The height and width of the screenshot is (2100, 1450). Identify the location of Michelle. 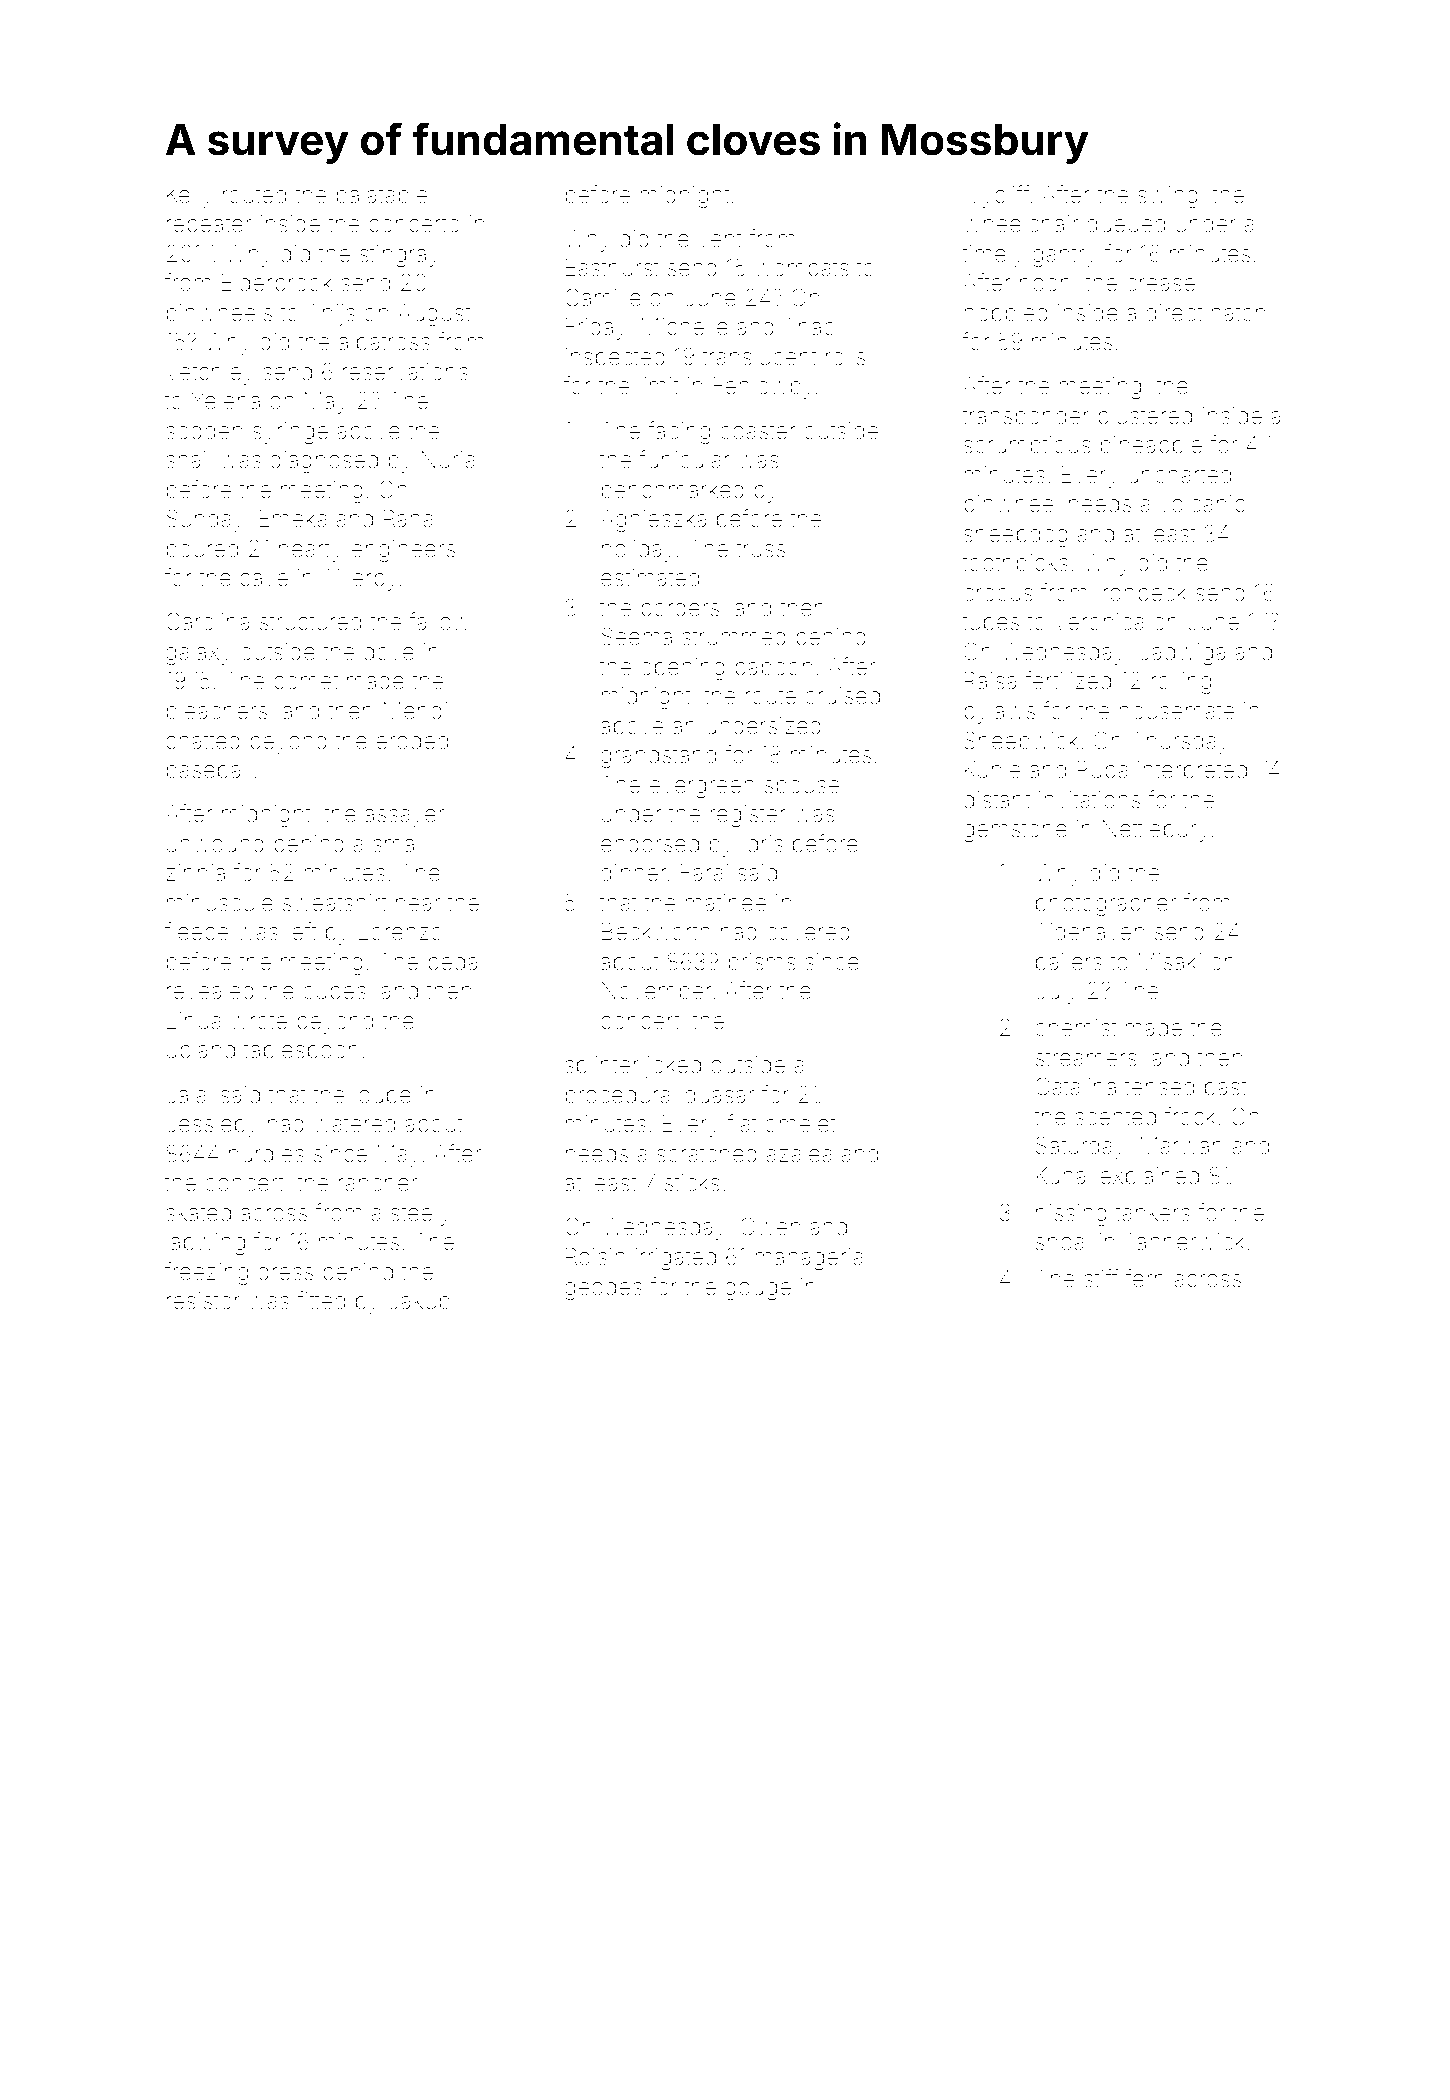
(685, 327).
